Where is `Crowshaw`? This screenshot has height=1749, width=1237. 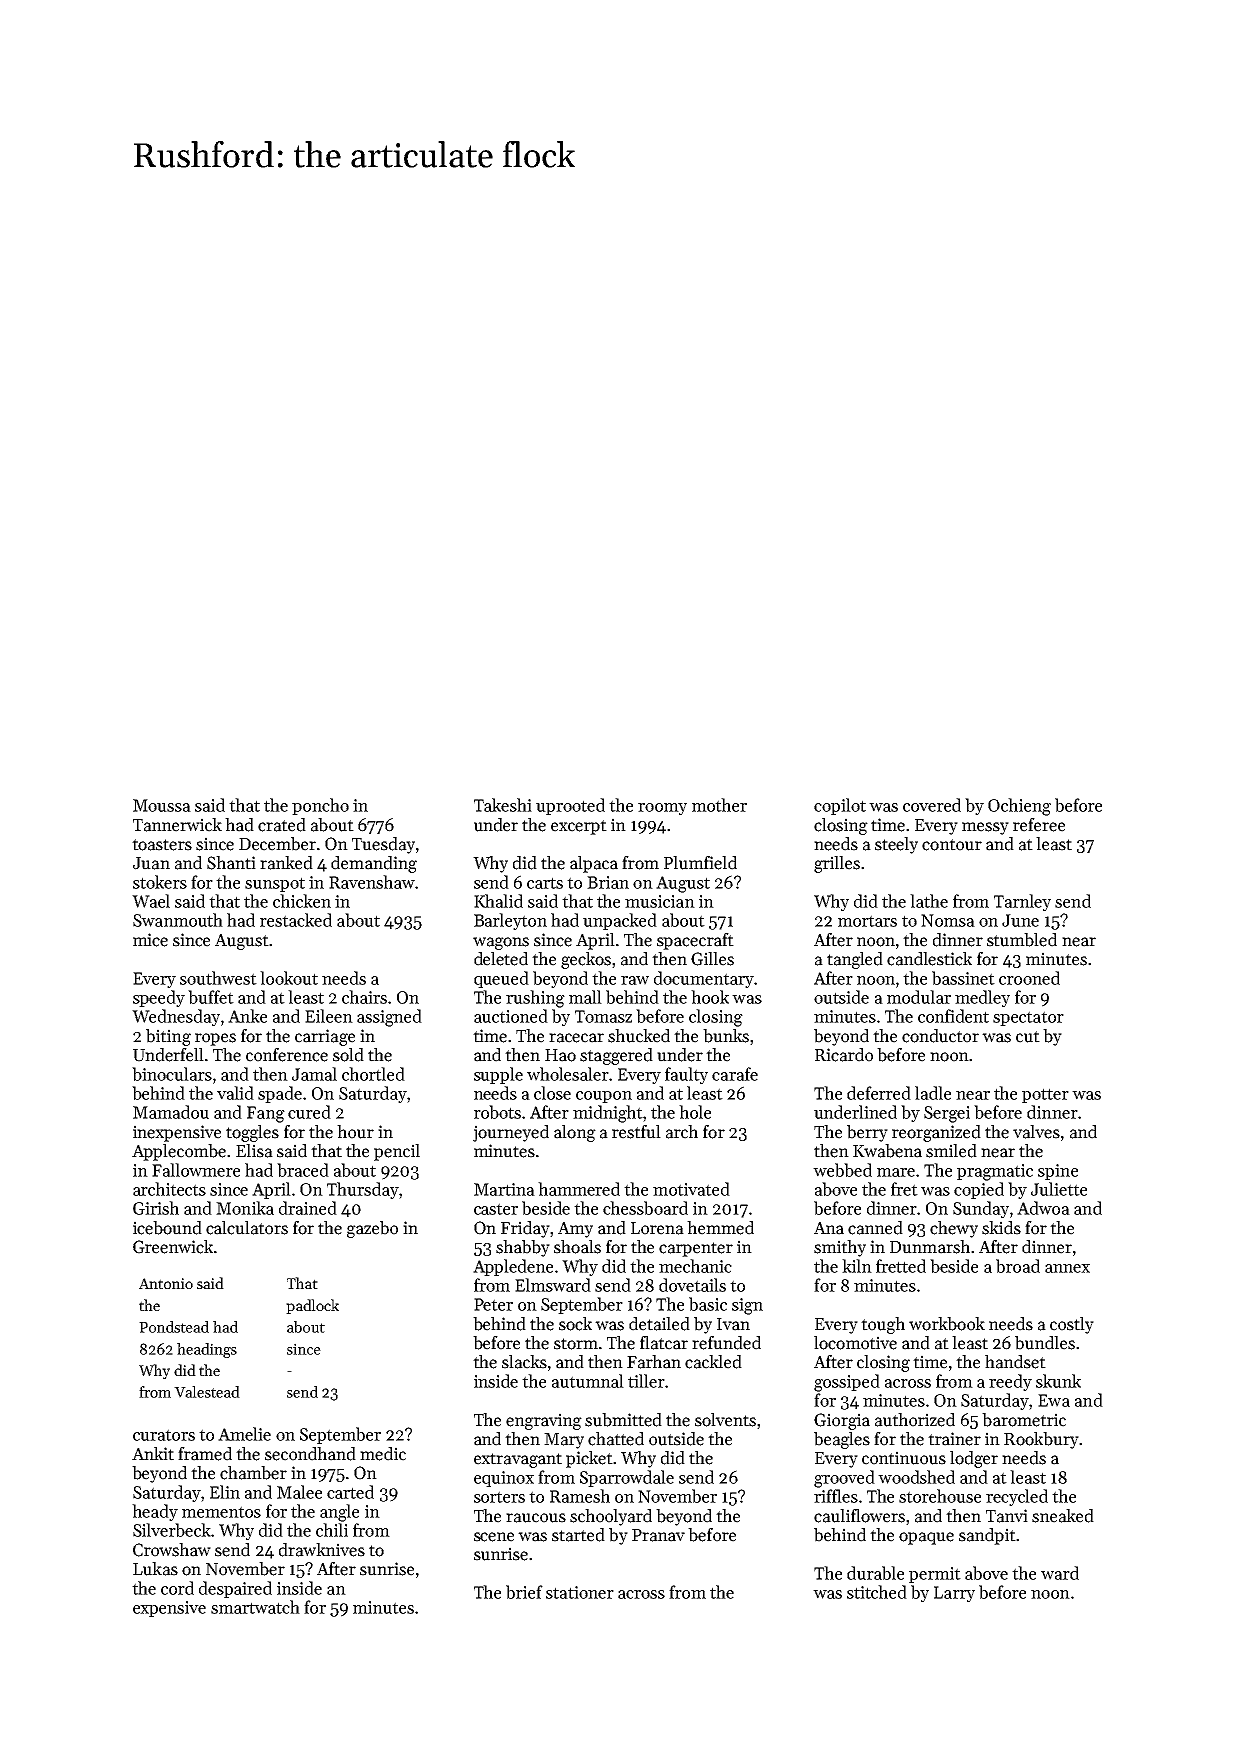 Crowshaw is located at coordinates (172, 1550).
